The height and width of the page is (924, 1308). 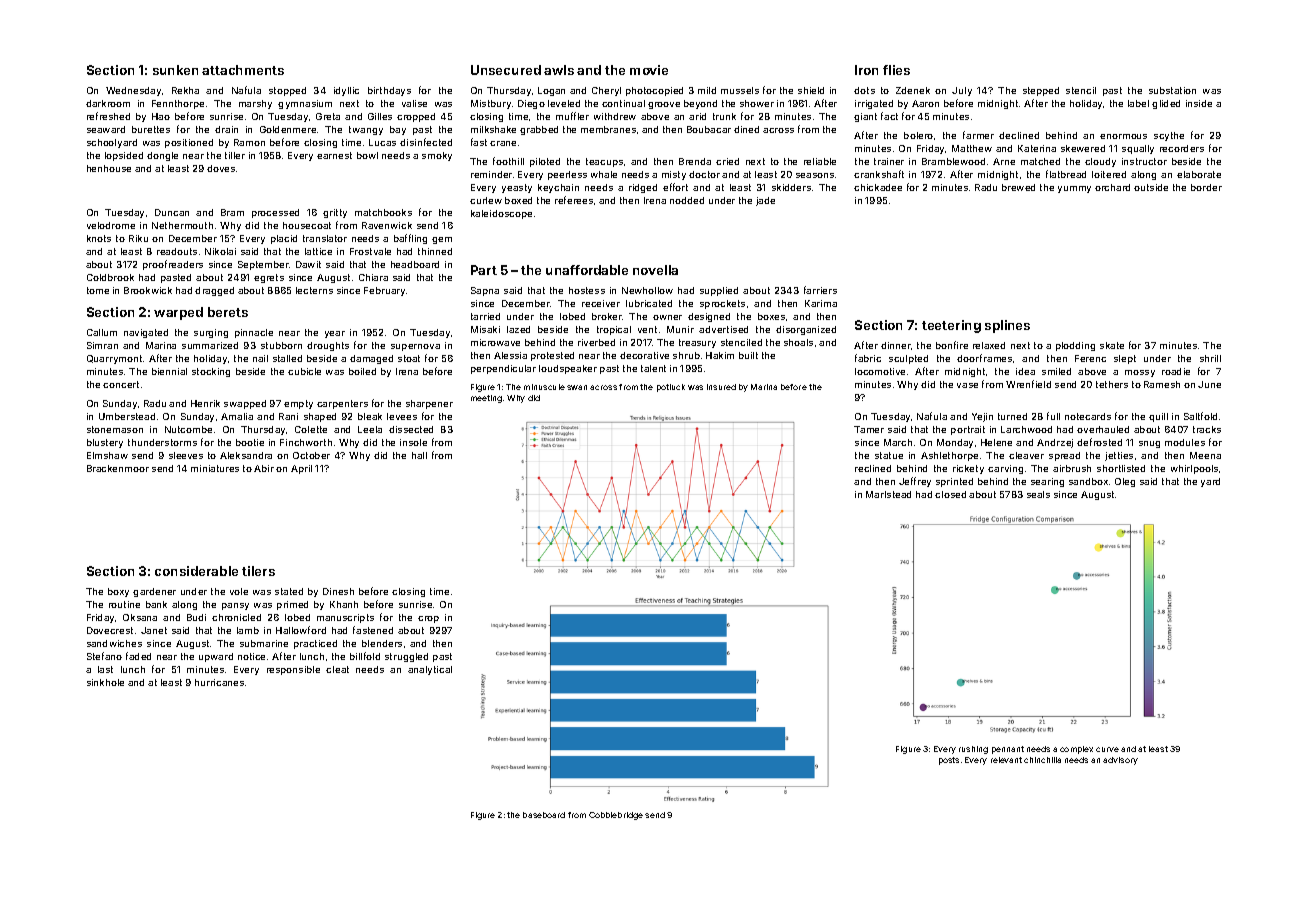 What do you see at coordinates (1088, 481) in the page?
I see `sandbox` at bounding box center [1088, 481].
